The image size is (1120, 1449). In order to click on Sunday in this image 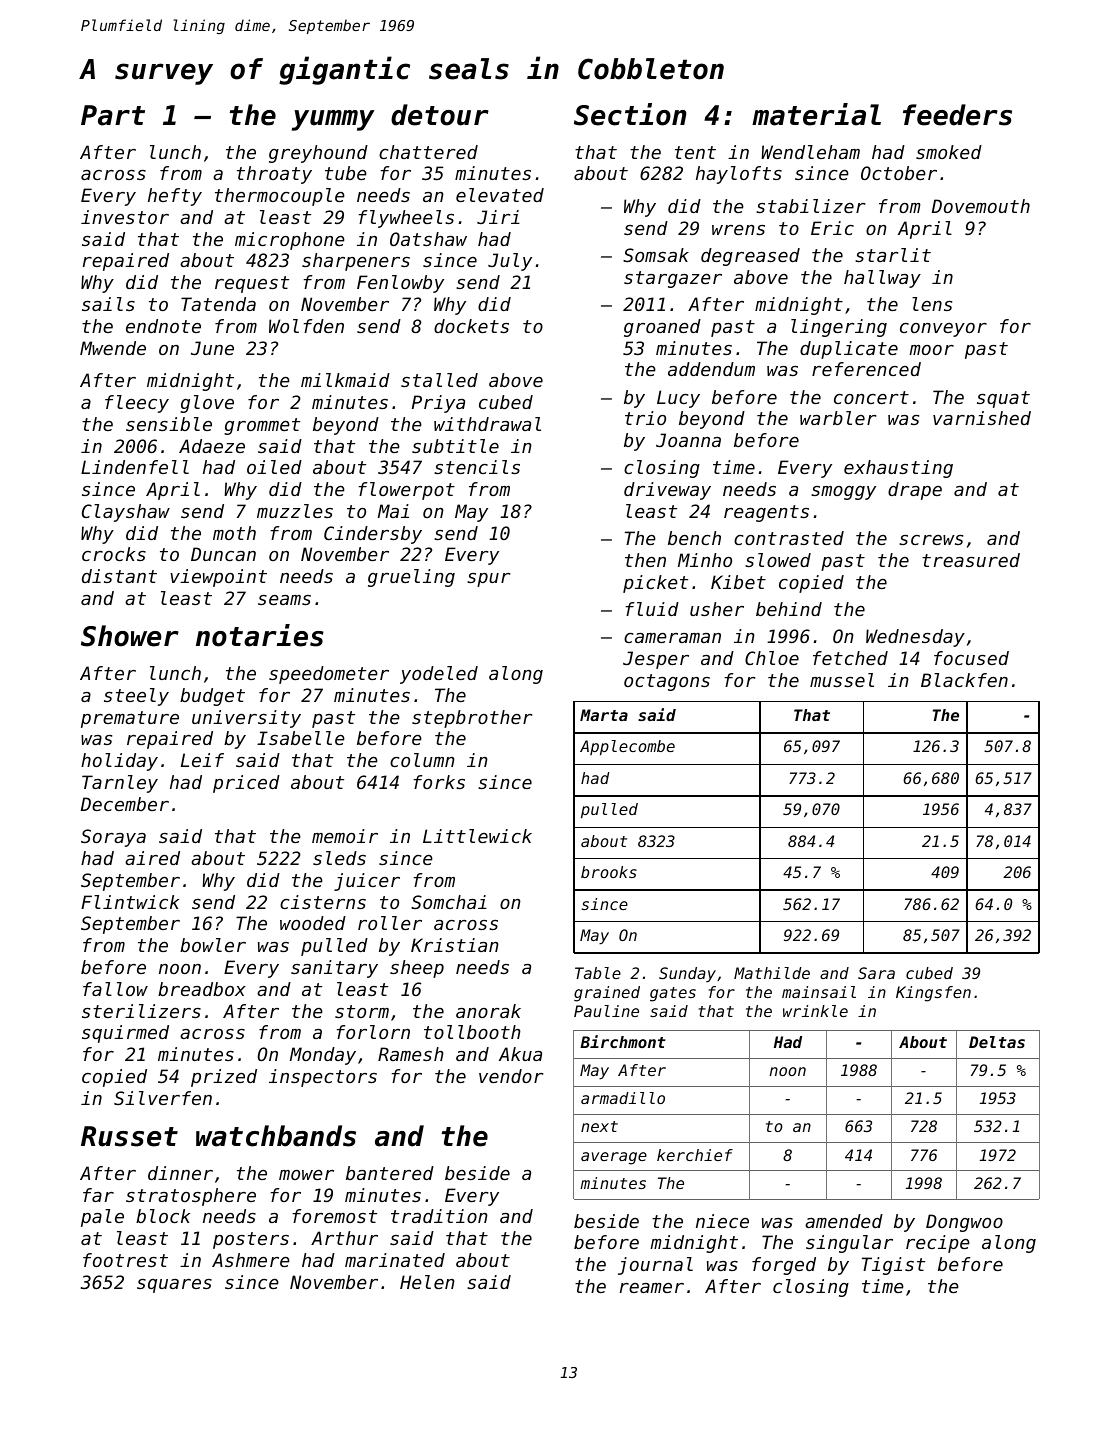, I will do `click(687, 974)`.
